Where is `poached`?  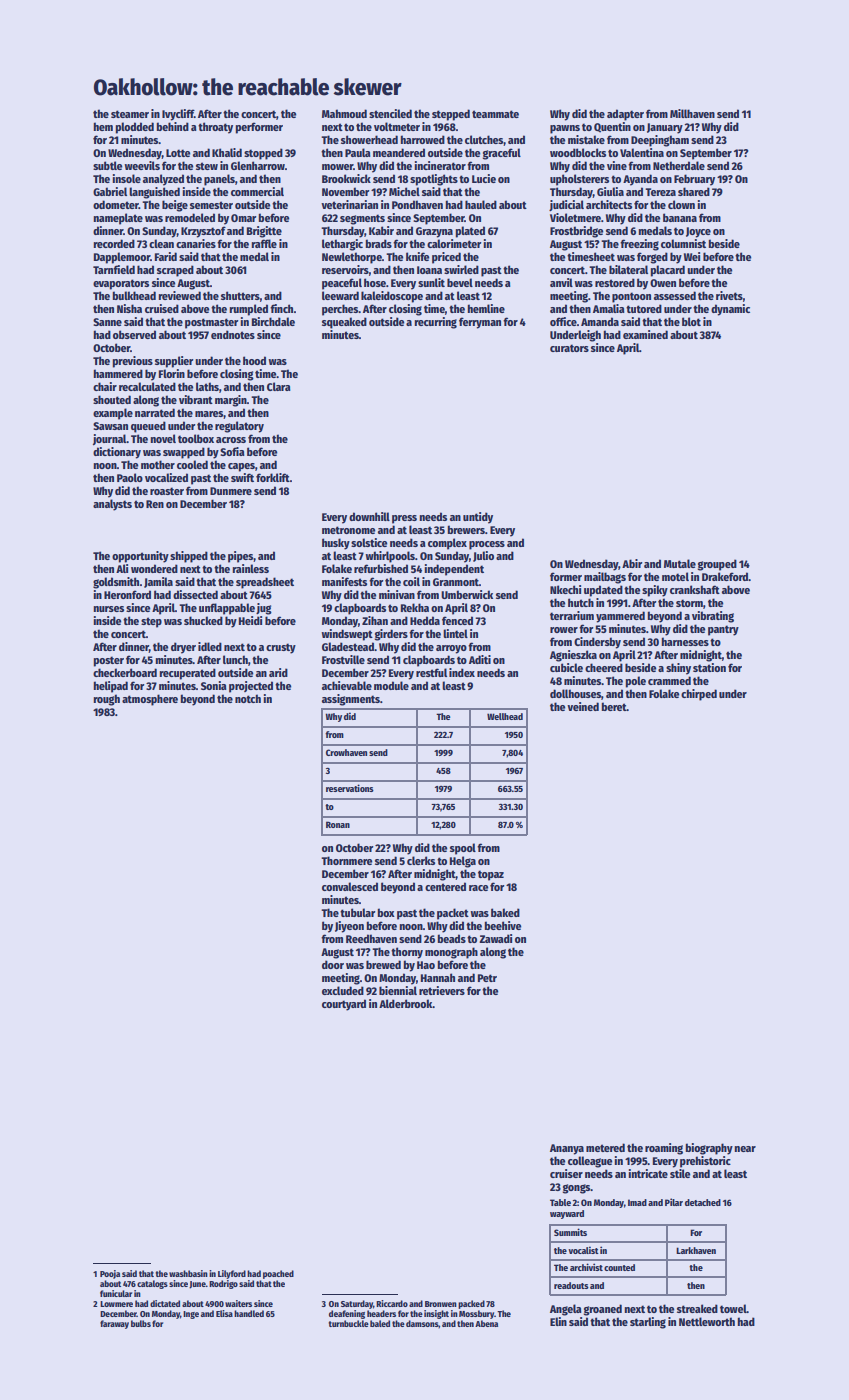 poached is located at coordinates (278, 1274).
